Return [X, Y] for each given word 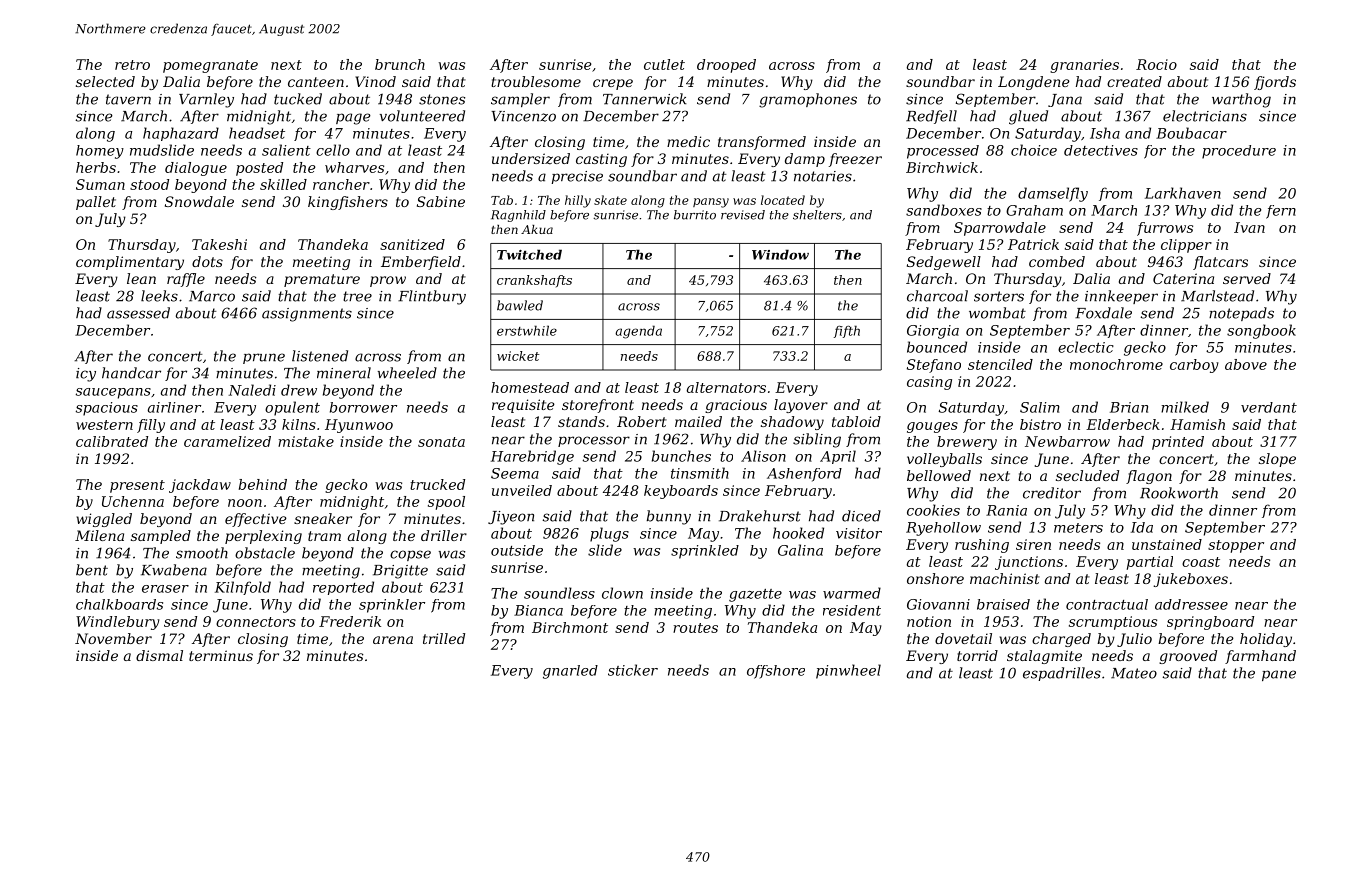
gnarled [570, 672]
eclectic [1086, 347]
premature [322, 280]
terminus [221, 655]
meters [1078, 528]
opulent [292, 408]
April [838, 457]
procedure [1239, 152]
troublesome [536, 81]
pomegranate [210, 66]
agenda [638, 332]
